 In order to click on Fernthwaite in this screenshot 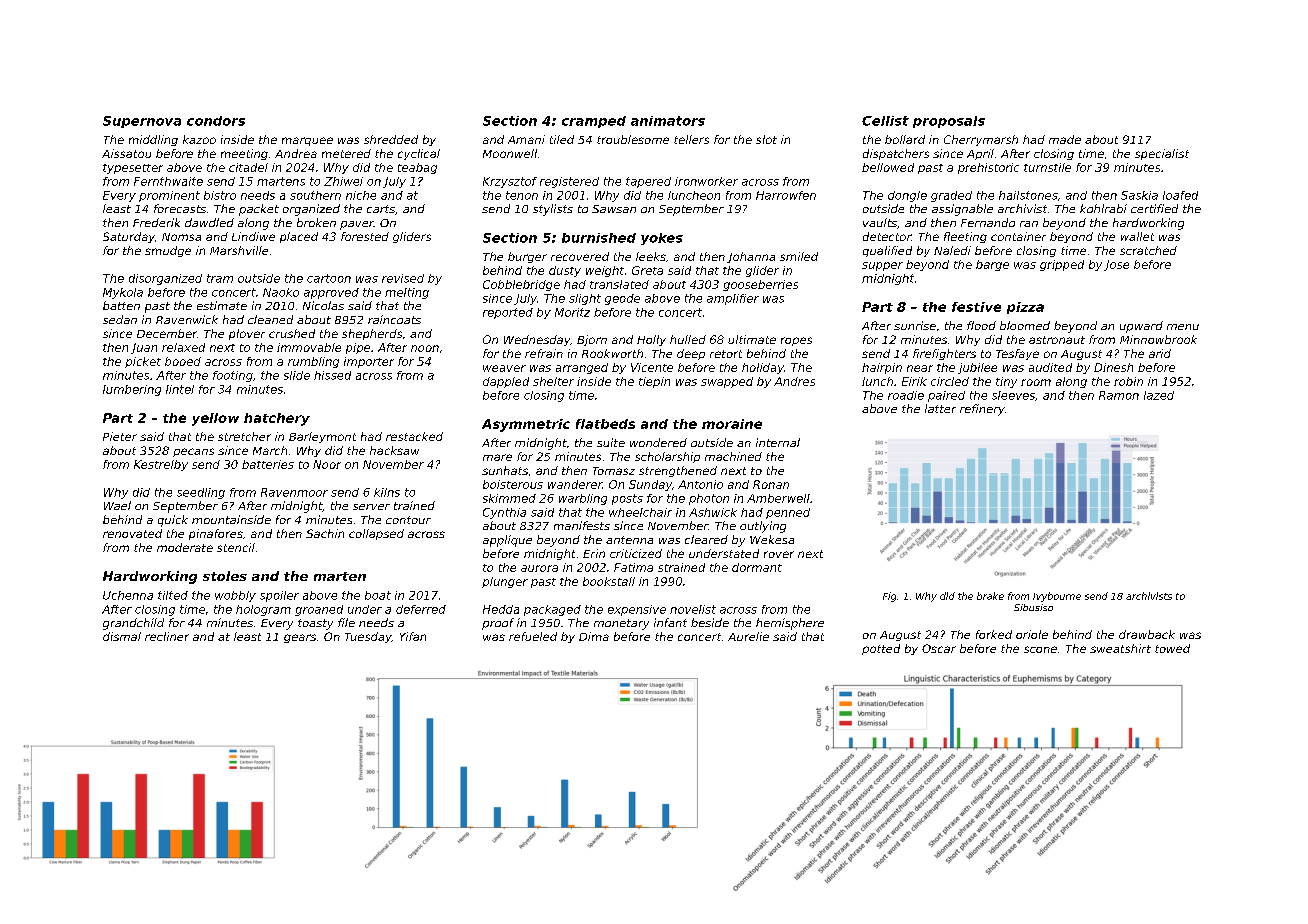, I will do `click(168, 181)`.
